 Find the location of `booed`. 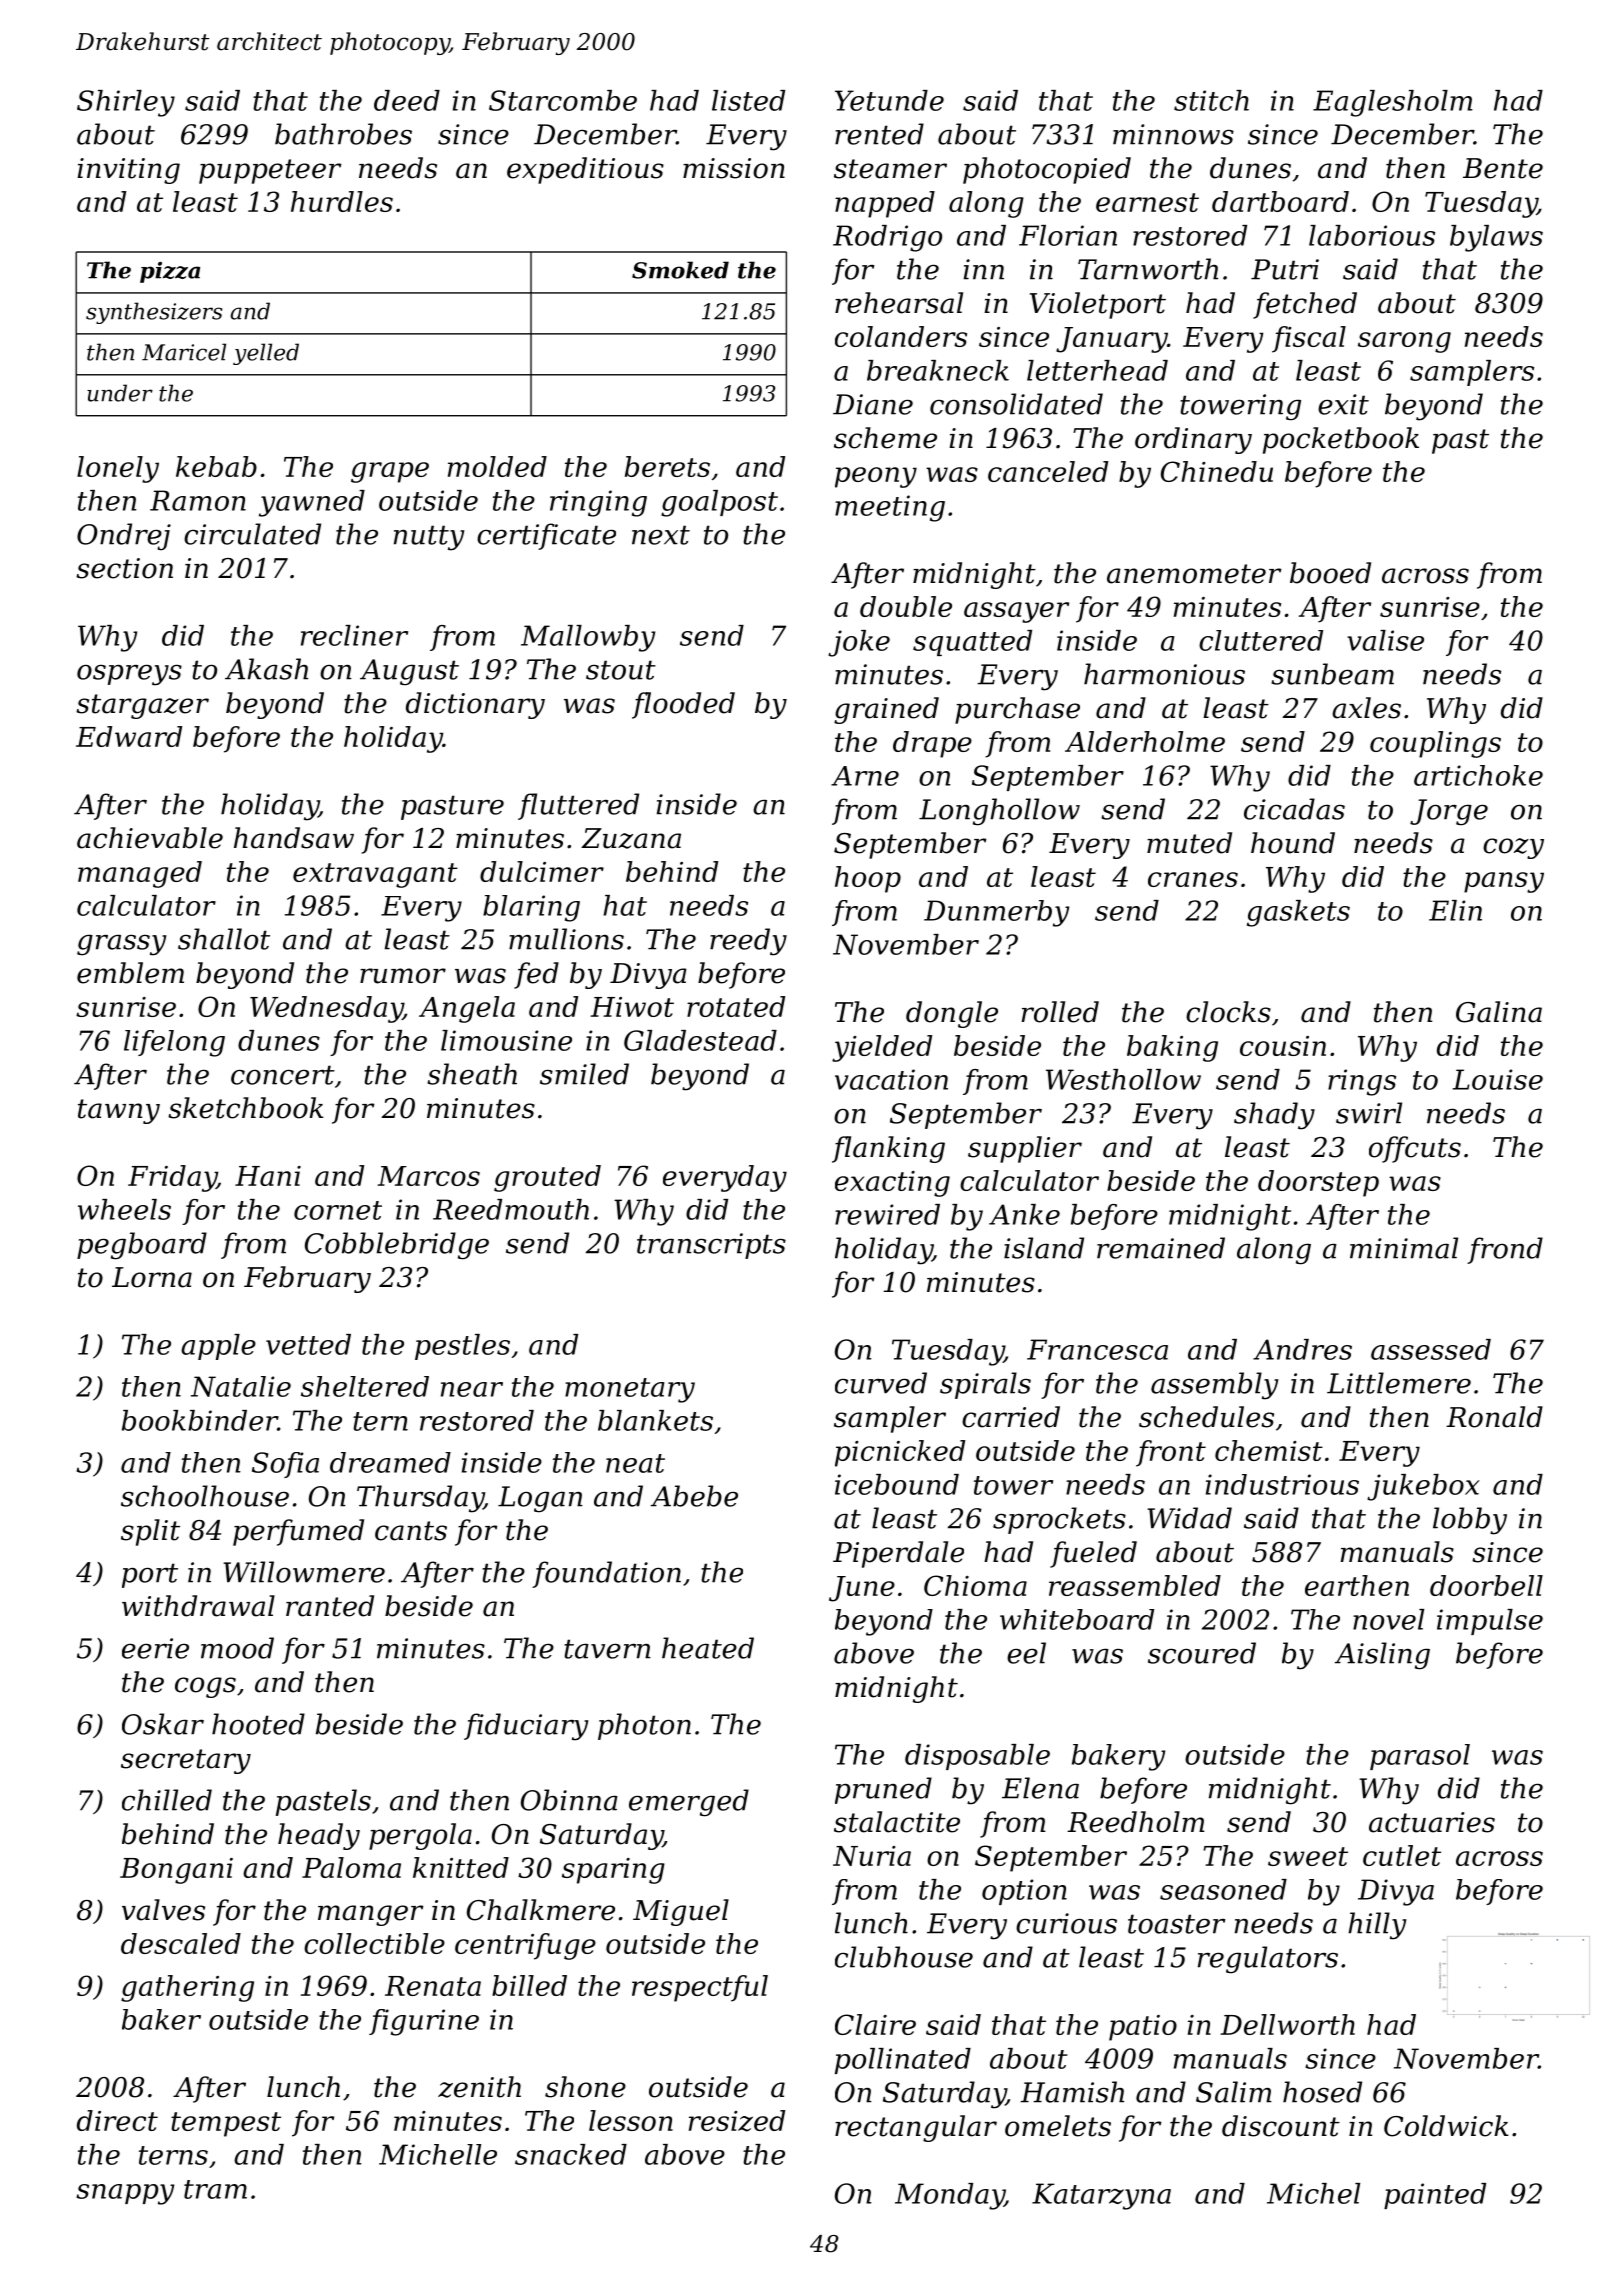

booed is located at coordinates (1330, 573).
